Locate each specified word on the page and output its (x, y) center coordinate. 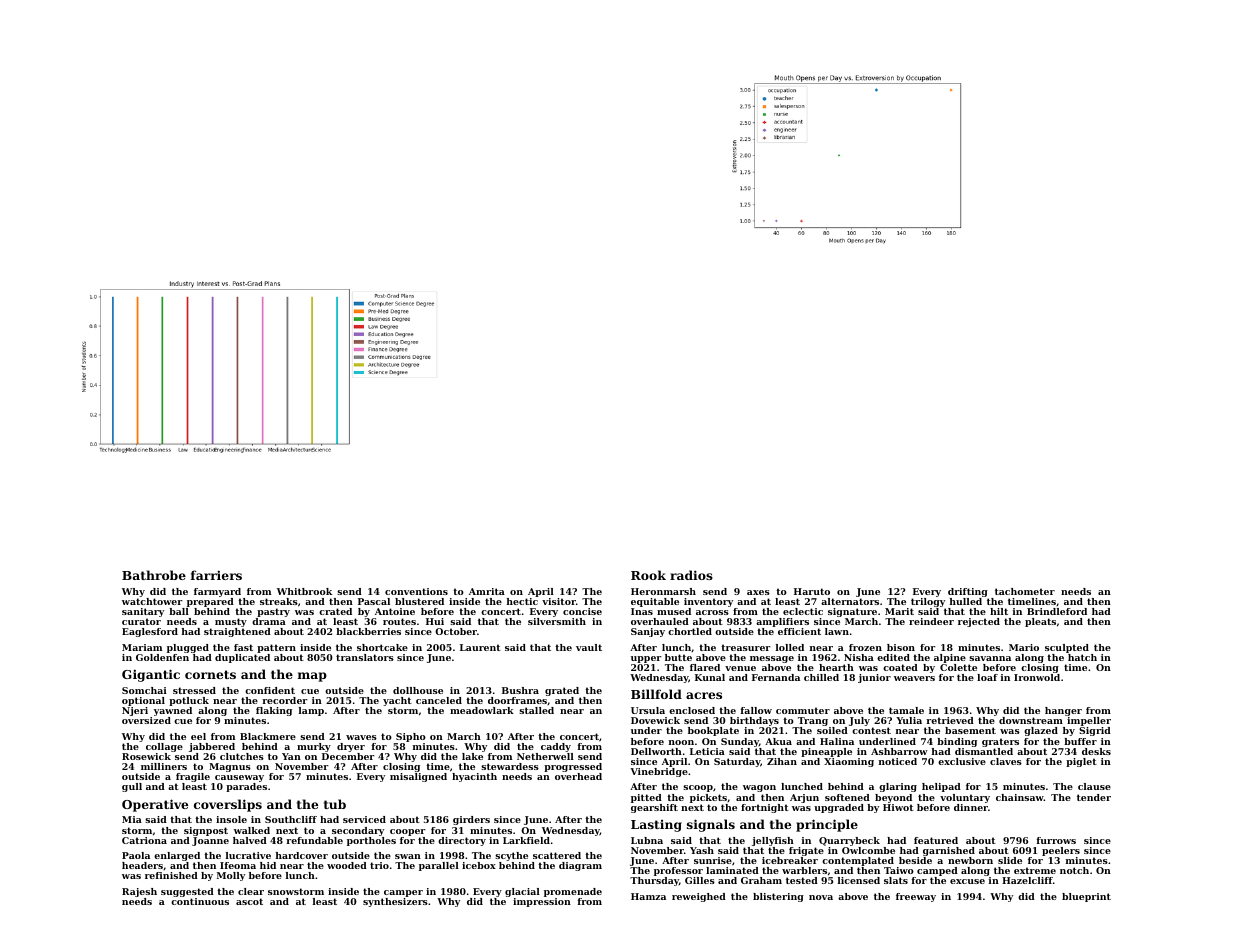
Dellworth (656, 751)
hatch (1082, 657)
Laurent (480, 647)
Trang (813, 721)
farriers (216, 575)
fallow (756, 710)
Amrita (487, 591)
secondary (358, 831)
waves (361, 737)
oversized (146, 720)
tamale (906, 710)
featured (936, 840)
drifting (968, 592)
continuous (200, 901)
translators (365, 657)
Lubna (647, 840)
